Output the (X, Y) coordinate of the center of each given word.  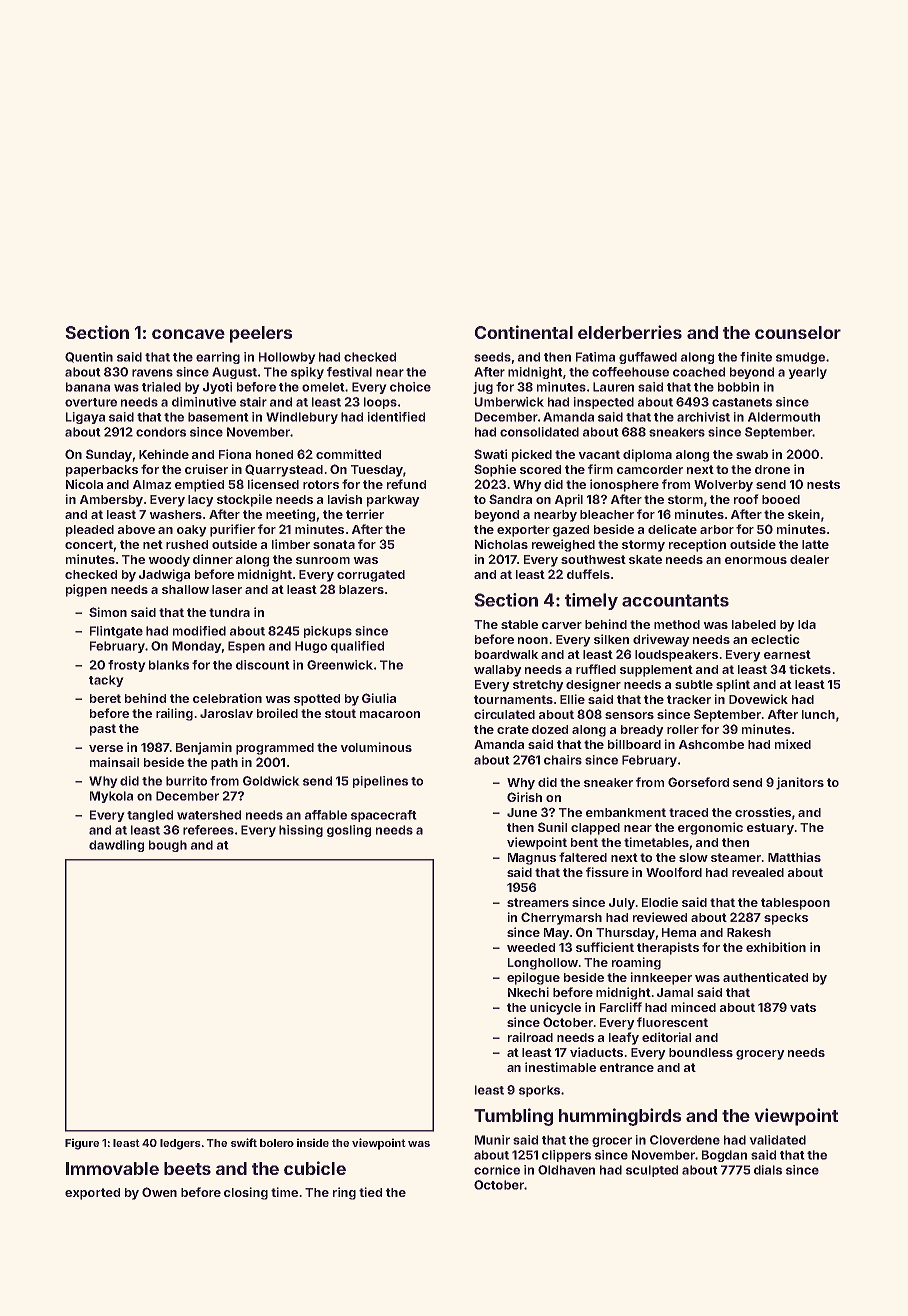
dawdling (116, 846)
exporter (523, 531)
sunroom (323, 560)
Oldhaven (566, 1170)
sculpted (652, 1171)
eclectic (775, 639)
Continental (524, 332)
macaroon (390, 714)
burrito (186, 781)
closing (246, 1193)
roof (746, 499)
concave (188, 334)
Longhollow (543, 964)
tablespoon (795, 904)
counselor (798, 332)
